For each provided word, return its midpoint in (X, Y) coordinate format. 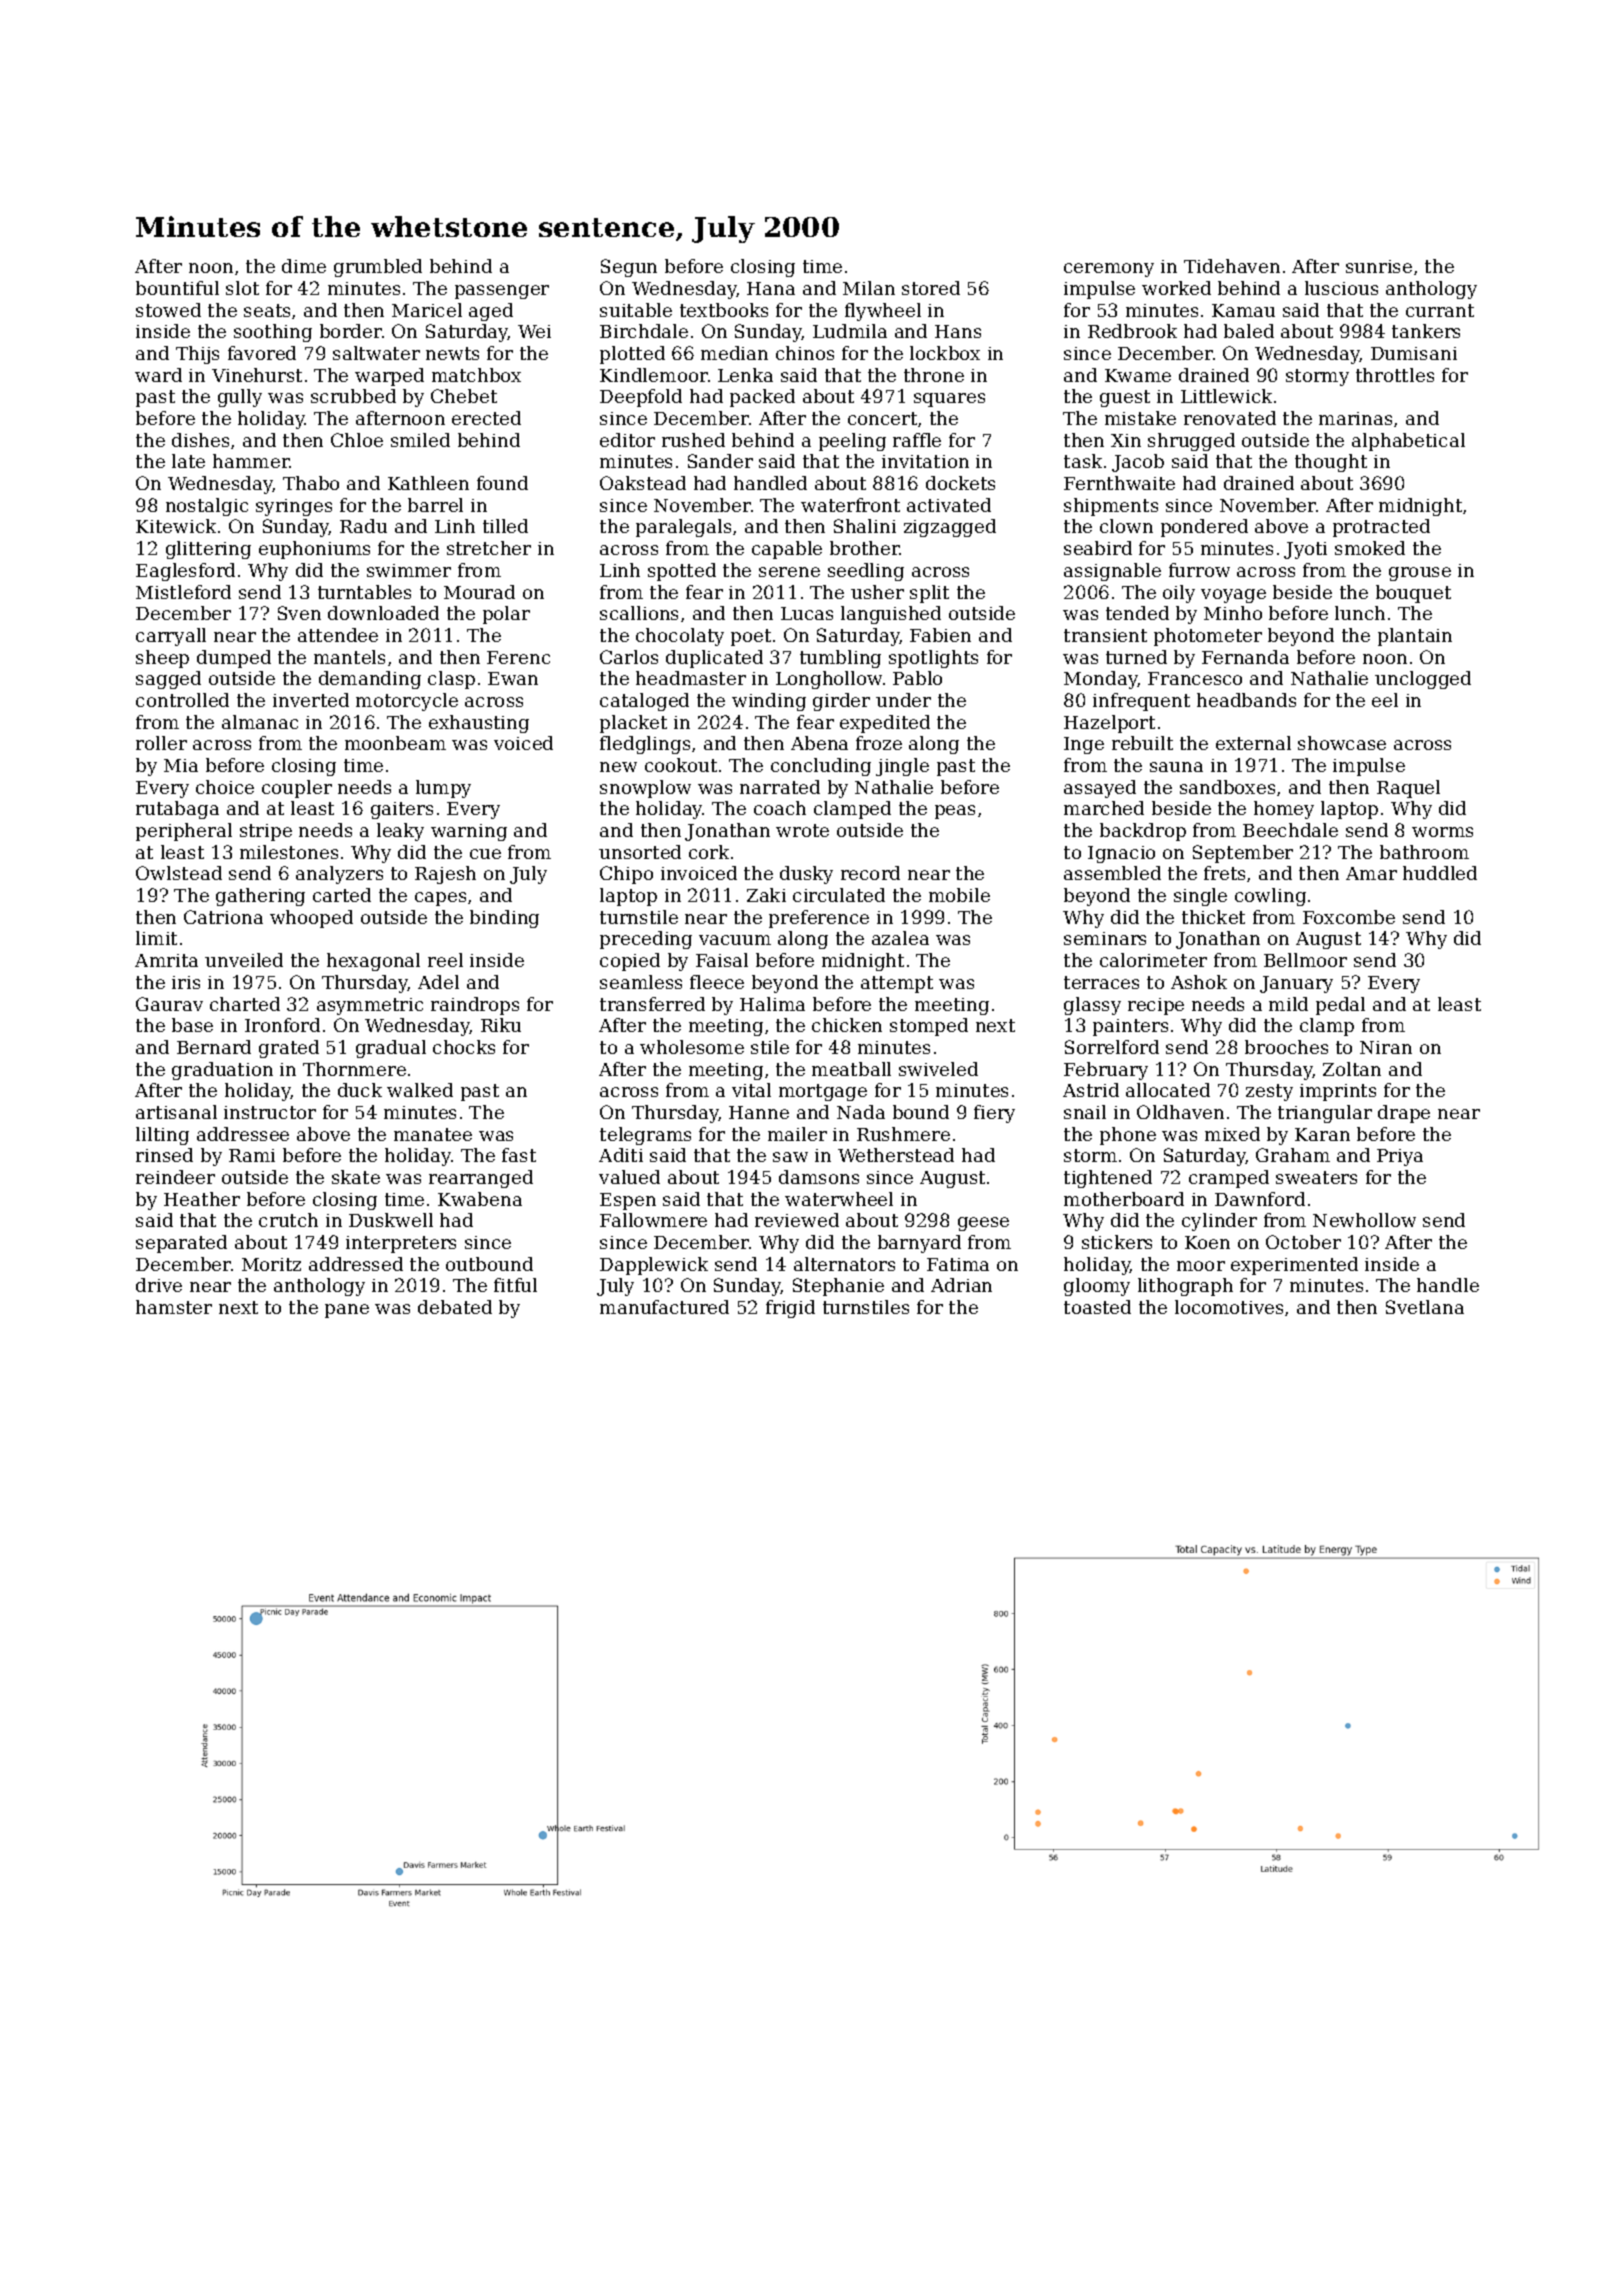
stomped (929, 1027)
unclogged (1423, 680)
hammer (251, 461)
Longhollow (829, 680)
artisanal (176, 1112)
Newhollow (1364, 1220)
